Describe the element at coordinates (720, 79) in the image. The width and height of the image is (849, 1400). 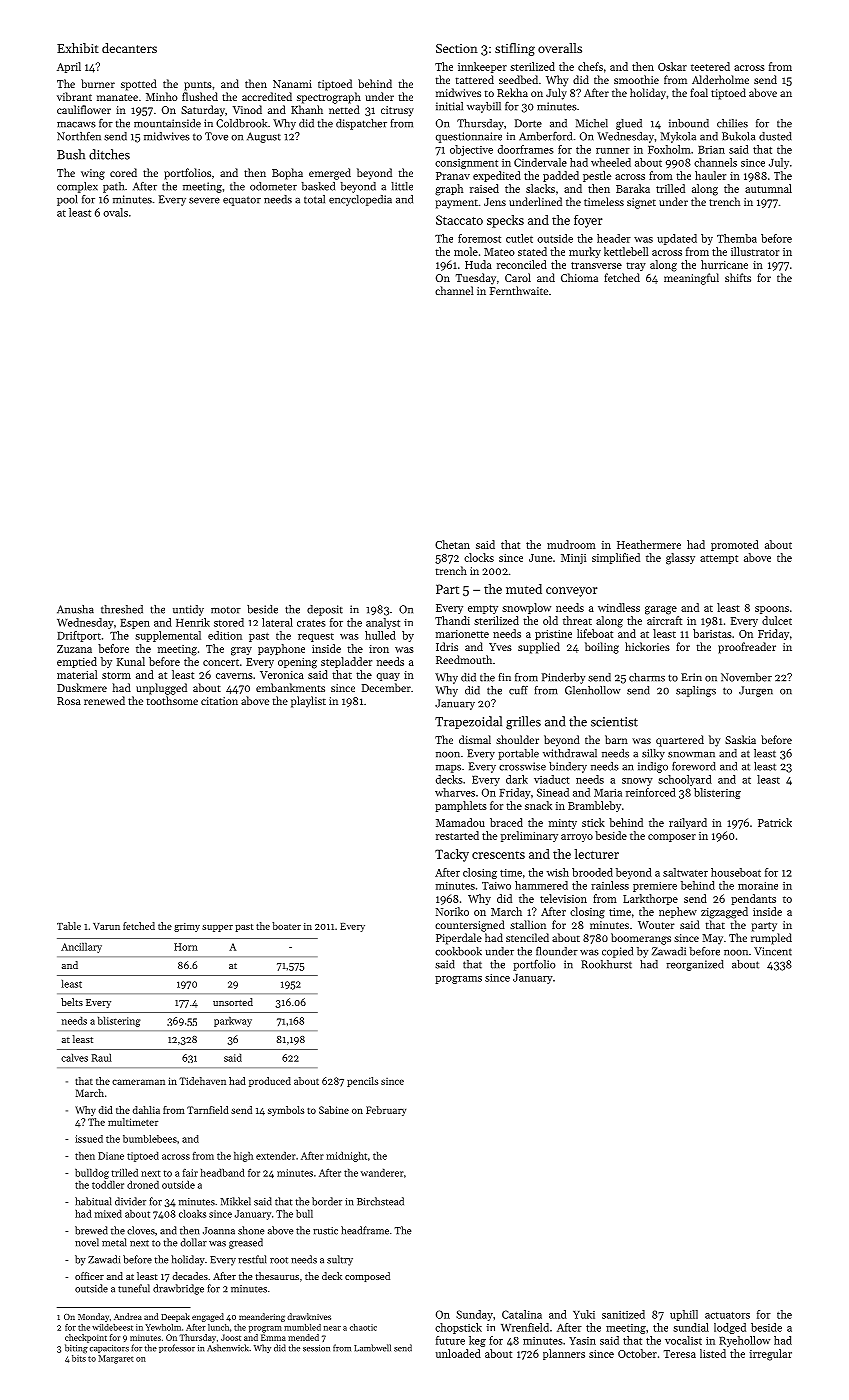
I see `Alderholme` at that location.
